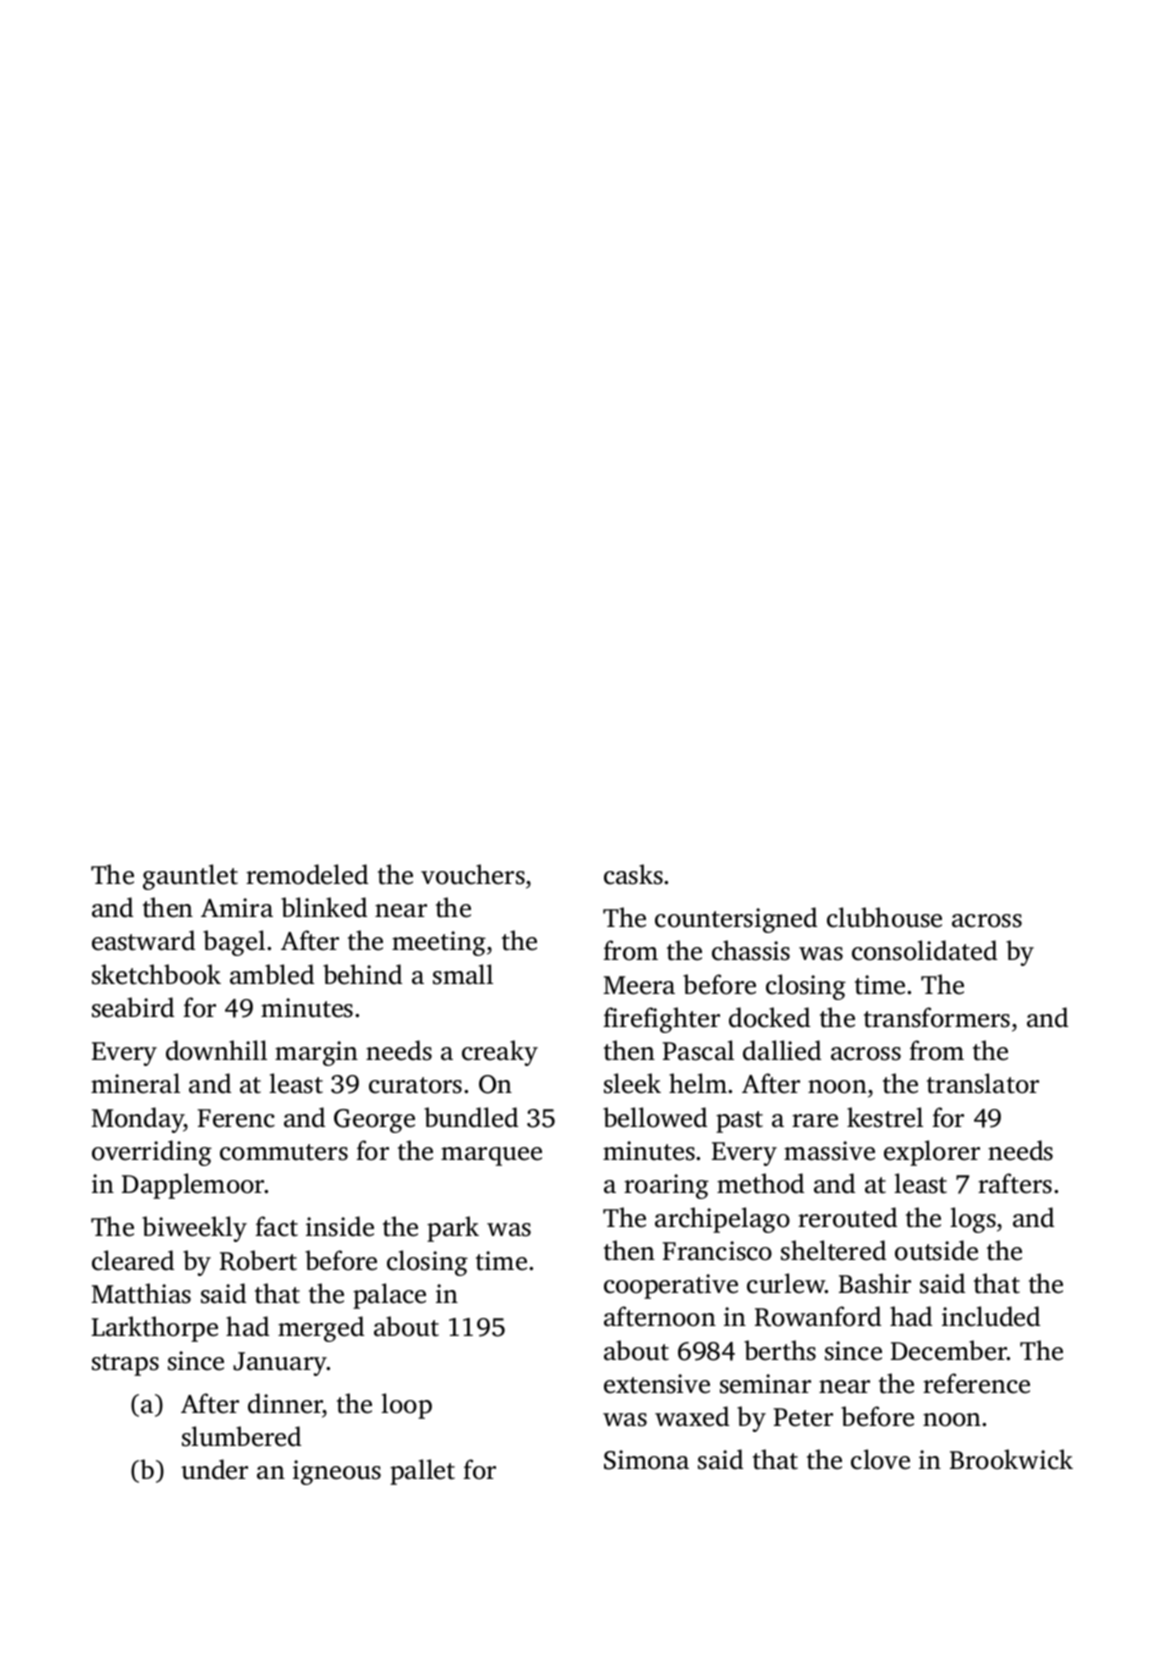  What do you see at coordinates (639, 985) in the image?
I see `Meera` at bounding box center [639, 985].
